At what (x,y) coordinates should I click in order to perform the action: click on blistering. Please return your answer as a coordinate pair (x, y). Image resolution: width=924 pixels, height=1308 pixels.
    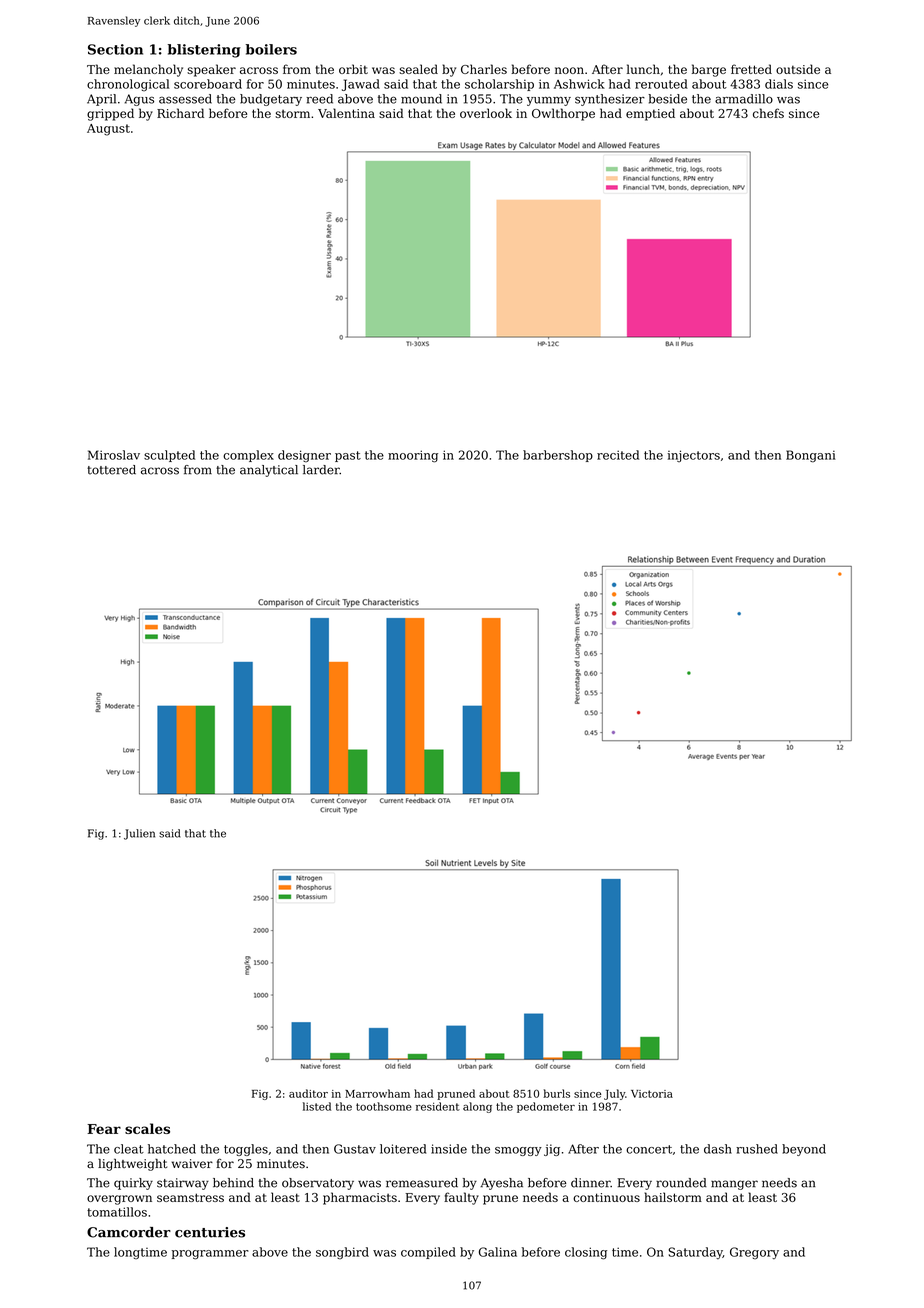
    Looking at the image, I should click on (204, 51).
